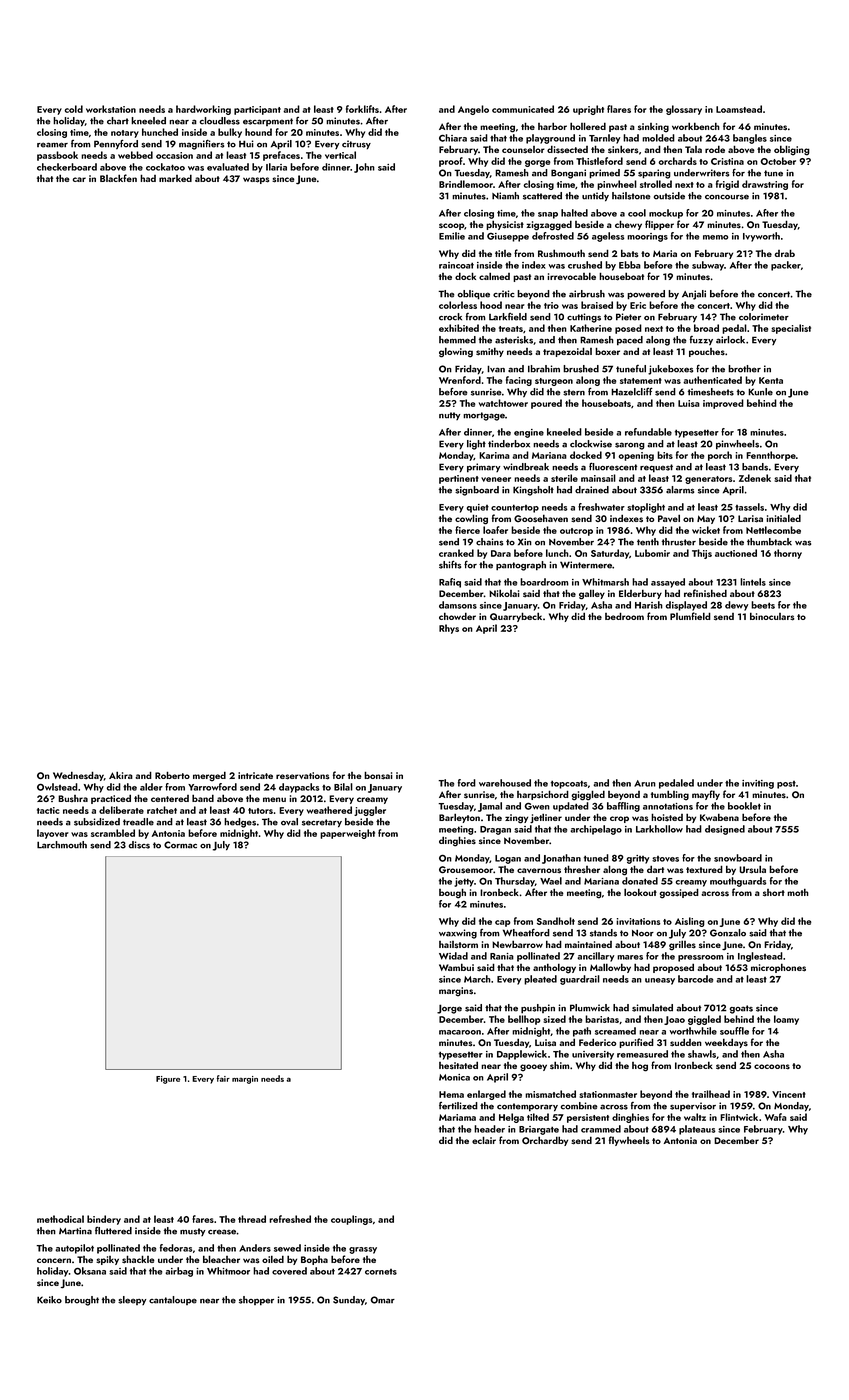 The height and width of the image is (1400, 849). What do you see at coordinates (459, 479) in the image?
I see `pertinent` at bounding box center [459, 479].
